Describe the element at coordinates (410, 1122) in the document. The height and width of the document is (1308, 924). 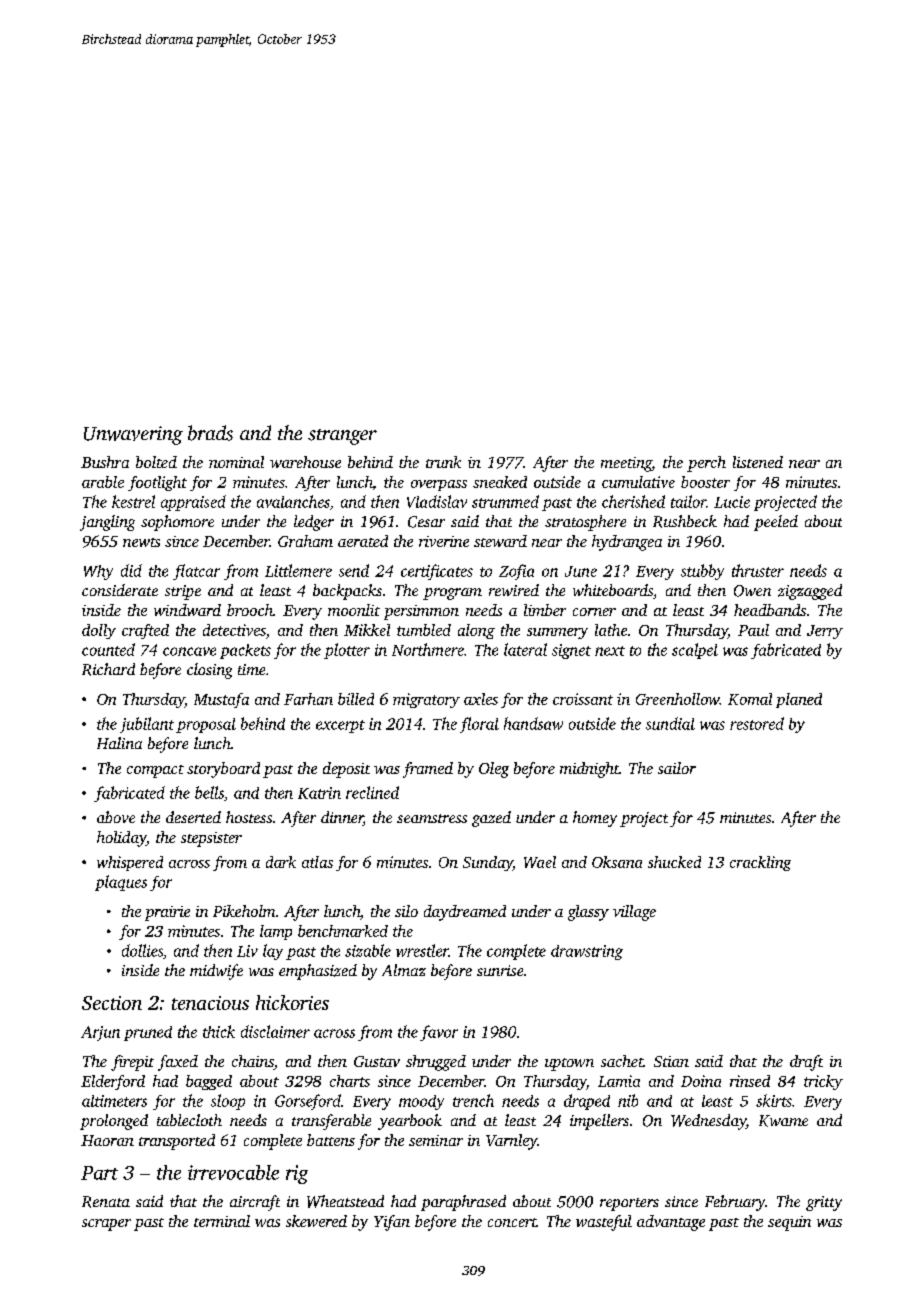
I see `yearbook` at that location.
